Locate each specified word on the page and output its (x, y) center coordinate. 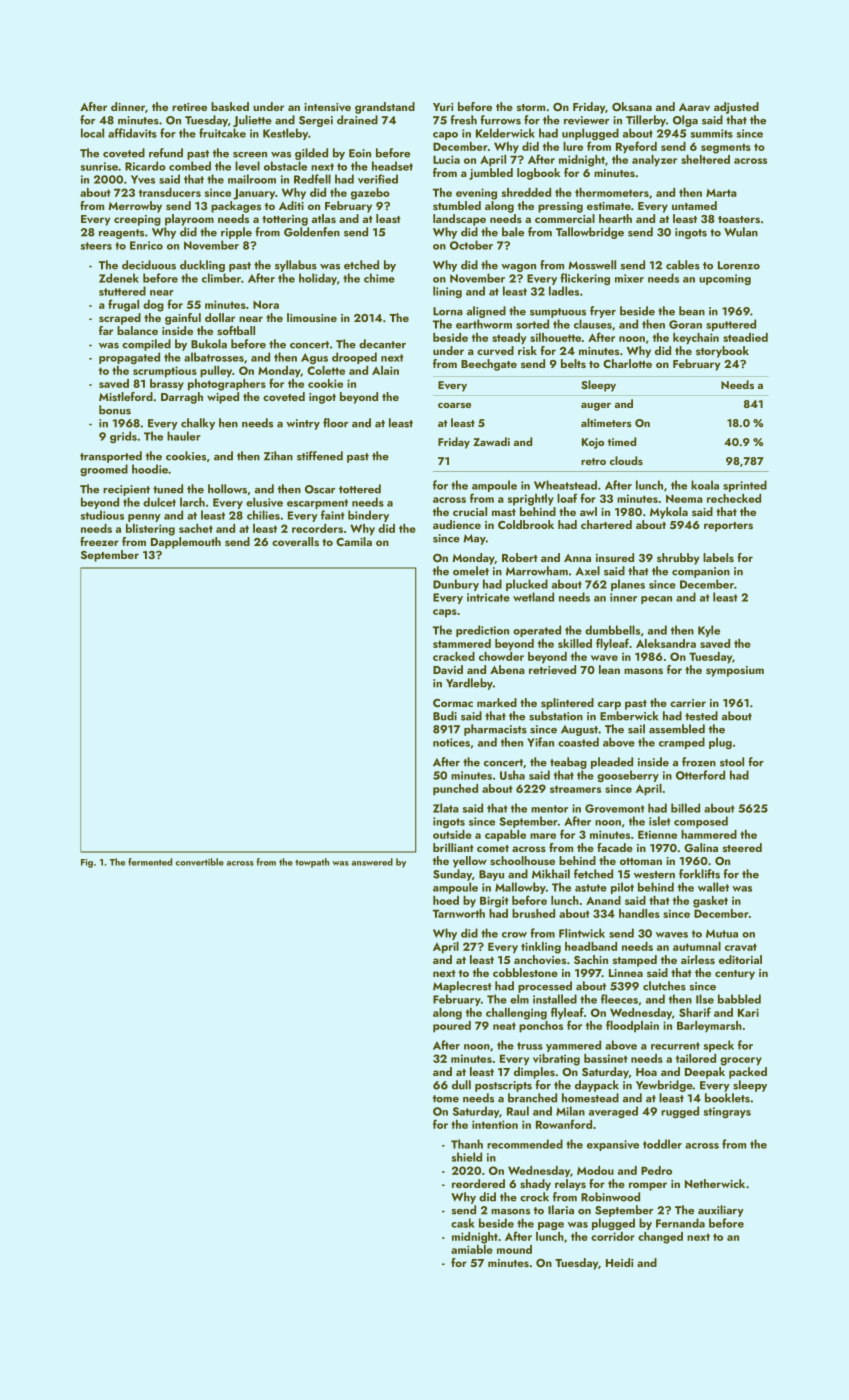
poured (452, 1027)
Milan (570, 1111)
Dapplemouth (186, 543)
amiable (472, 1249)
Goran (685, 324)
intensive (327, 107)
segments (726, 148)
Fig (87, 863)
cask (463, 1223)
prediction (482, 631)
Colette (326, 370)
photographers (227, 385)
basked (230, 106)
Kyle (709, 631)
